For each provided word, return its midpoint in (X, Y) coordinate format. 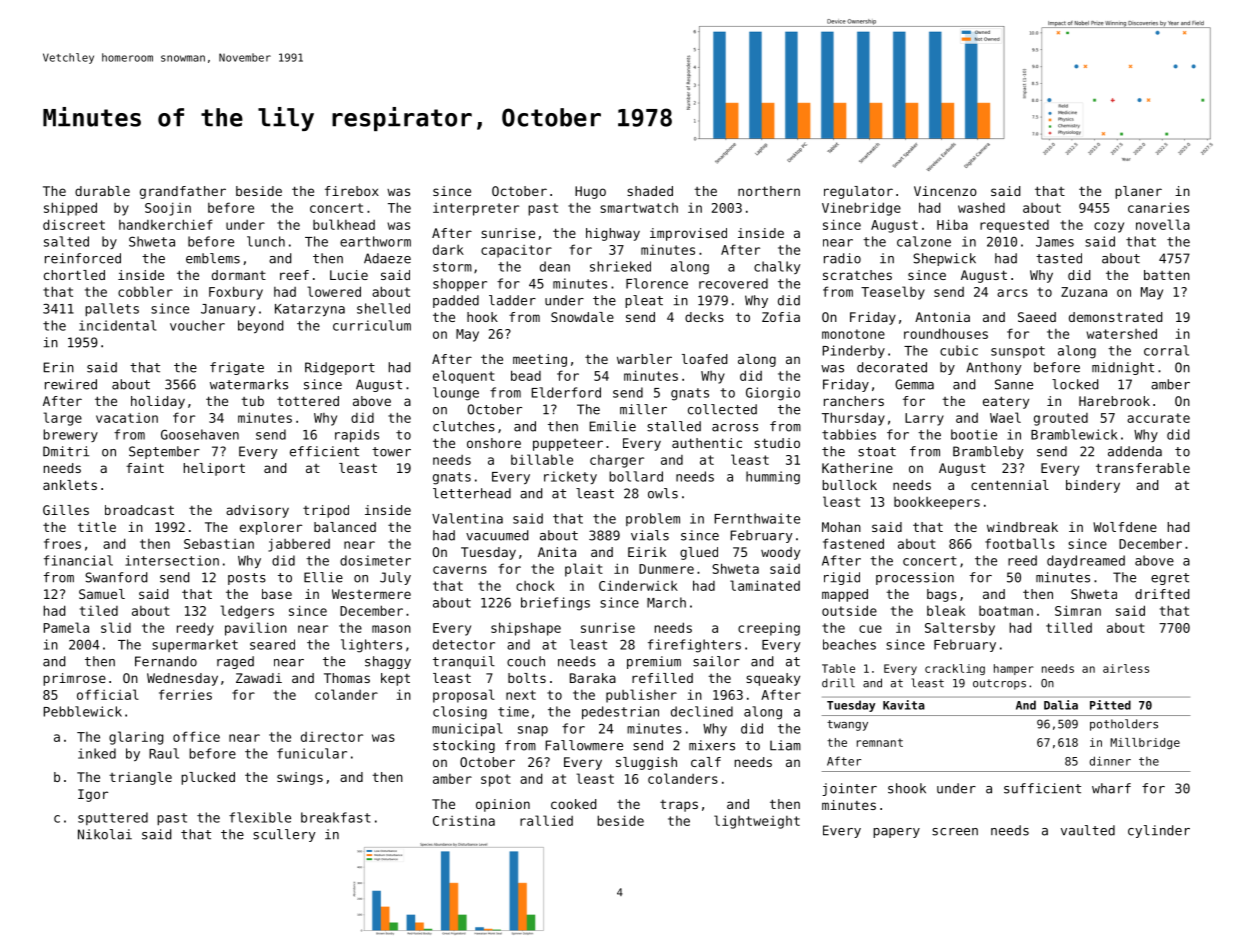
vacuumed (497, 535)
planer (1138, 192)
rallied (546, 820)
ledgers (247, 612)
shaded (650, 191)
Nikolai (105, 834)
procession (915, 578)
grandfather (183, 192)
